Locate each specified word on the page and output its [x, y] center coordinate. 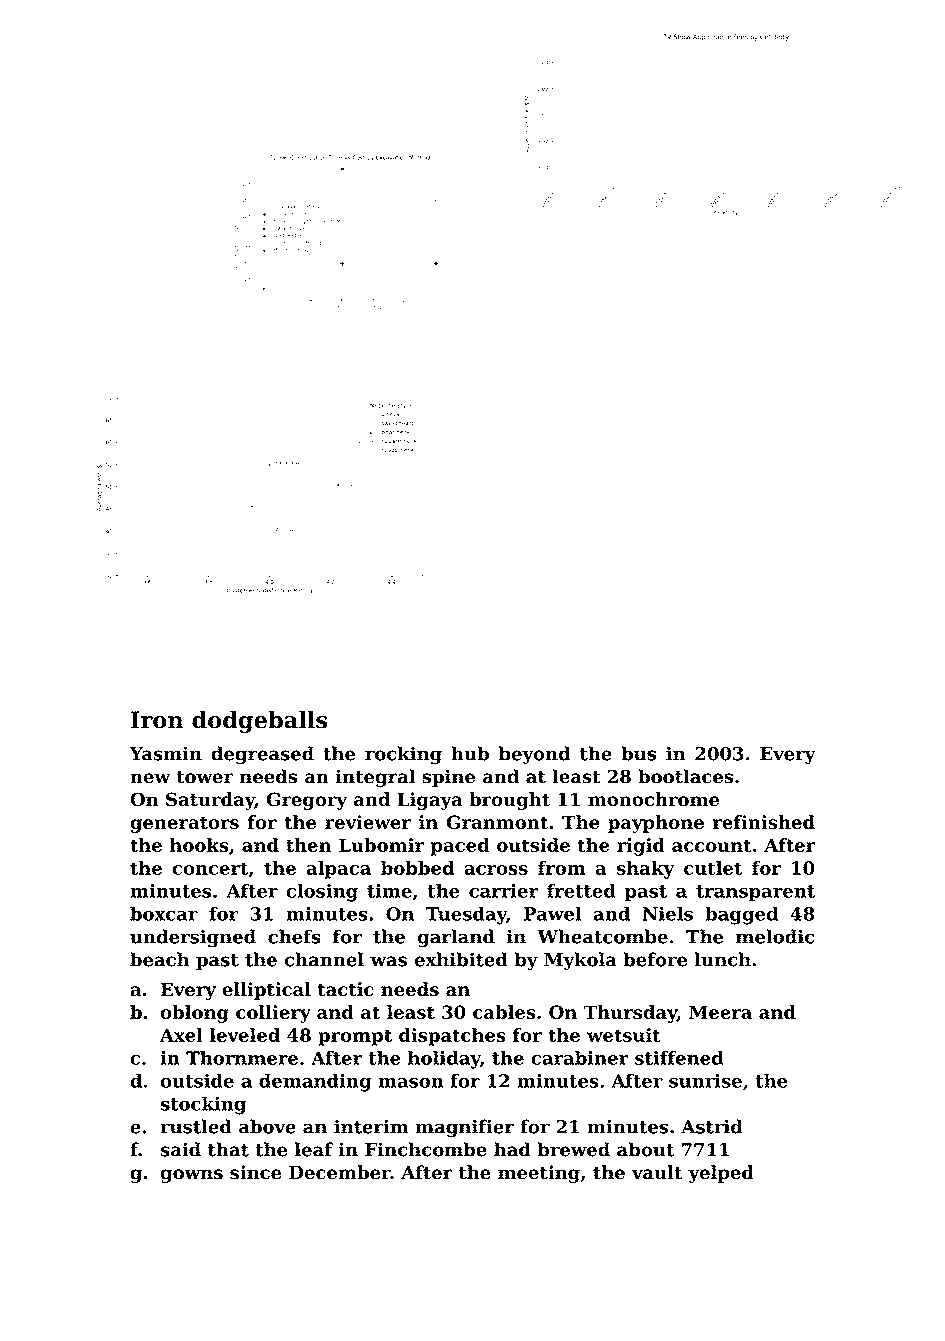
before [655, 959]
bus [639, 753]
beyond [534, 755]
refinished [764, 822]
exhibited [461, 959]
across [496, 870]
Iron [157, 720]
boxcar [164, 913]
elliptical [266, 991]
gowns [191, 1176]
